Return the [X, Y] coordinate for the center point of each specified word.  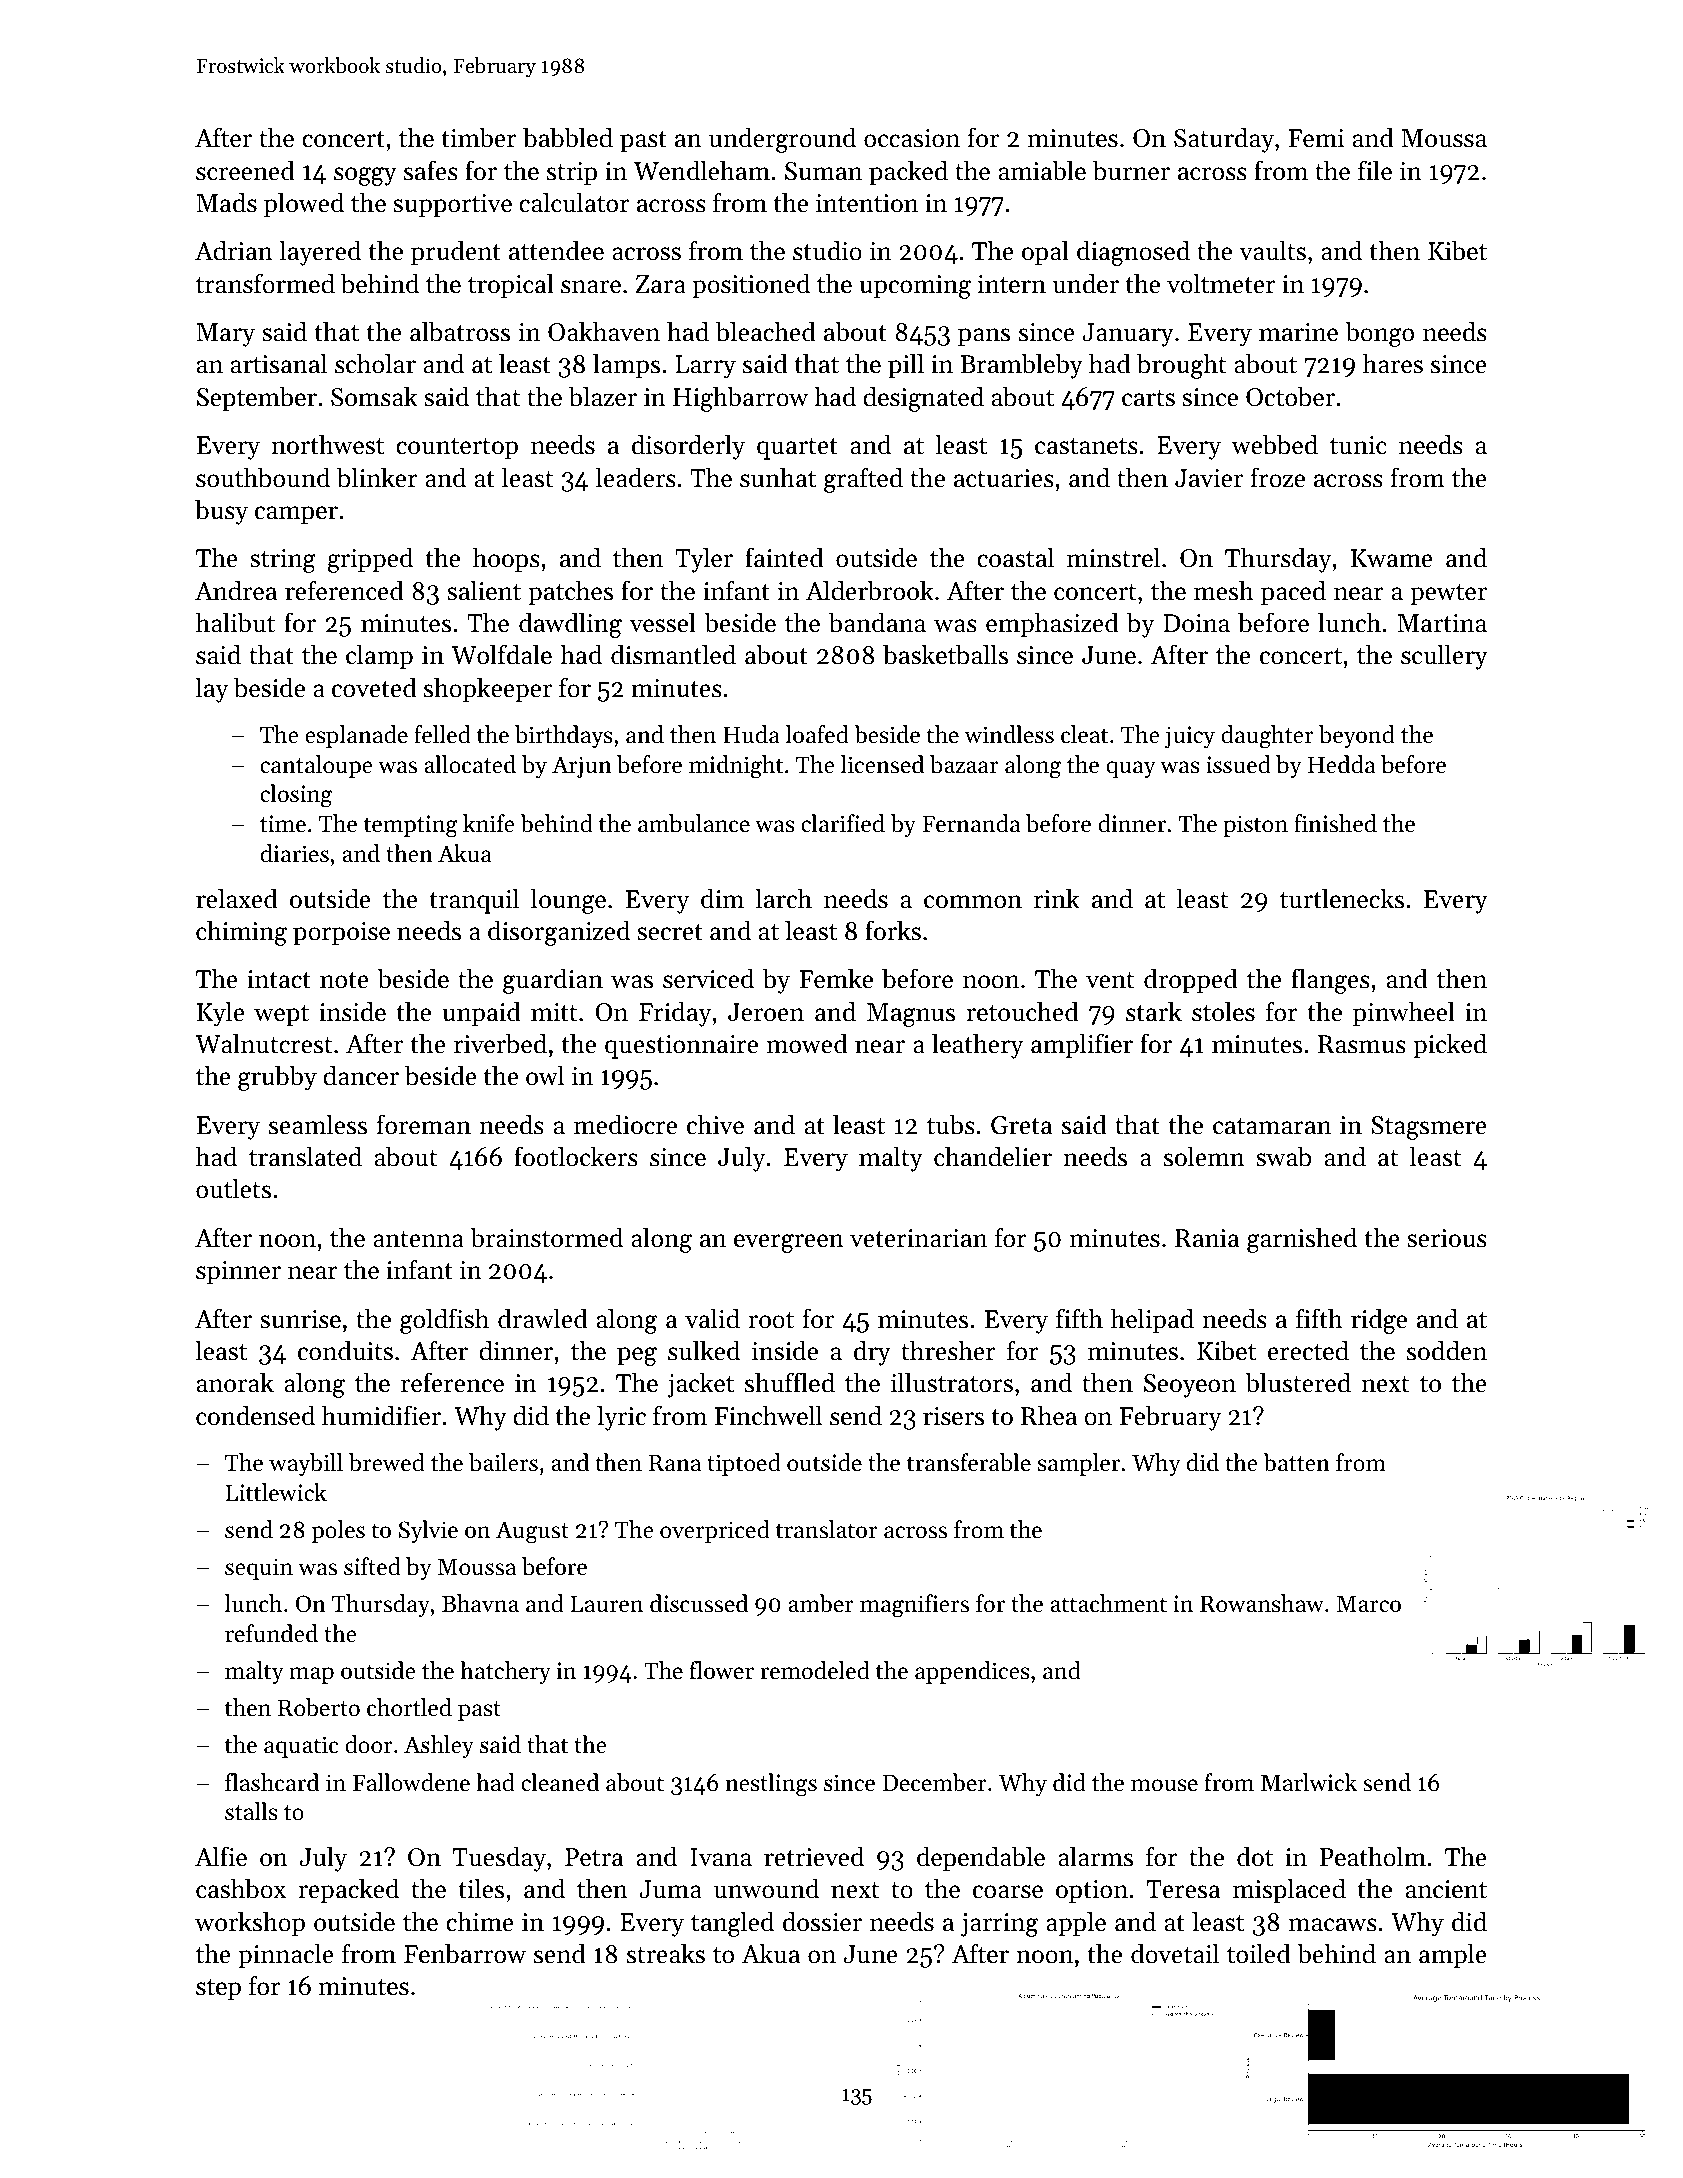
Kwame [1392, 558]
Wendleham [702, 170]
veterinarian [918, 1238]
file [1375, 170]
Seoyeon [1190, 1386]
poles [338, 1531]
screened [245, 170]
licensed [882, 764]
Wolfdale [501, 654]
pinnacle [286, 1956]
